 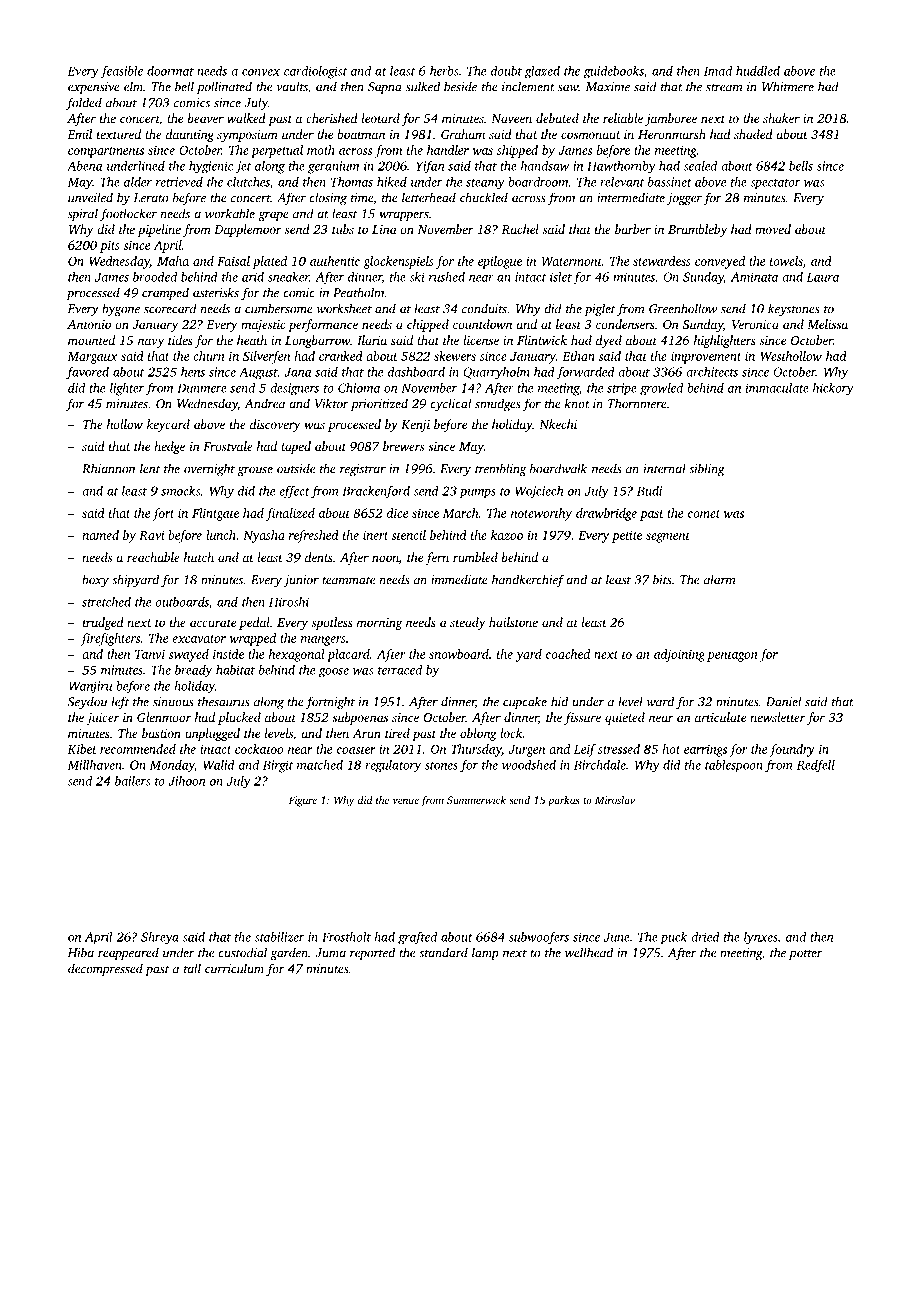 I want to click on pentagon, so click(x=732, y=656).
